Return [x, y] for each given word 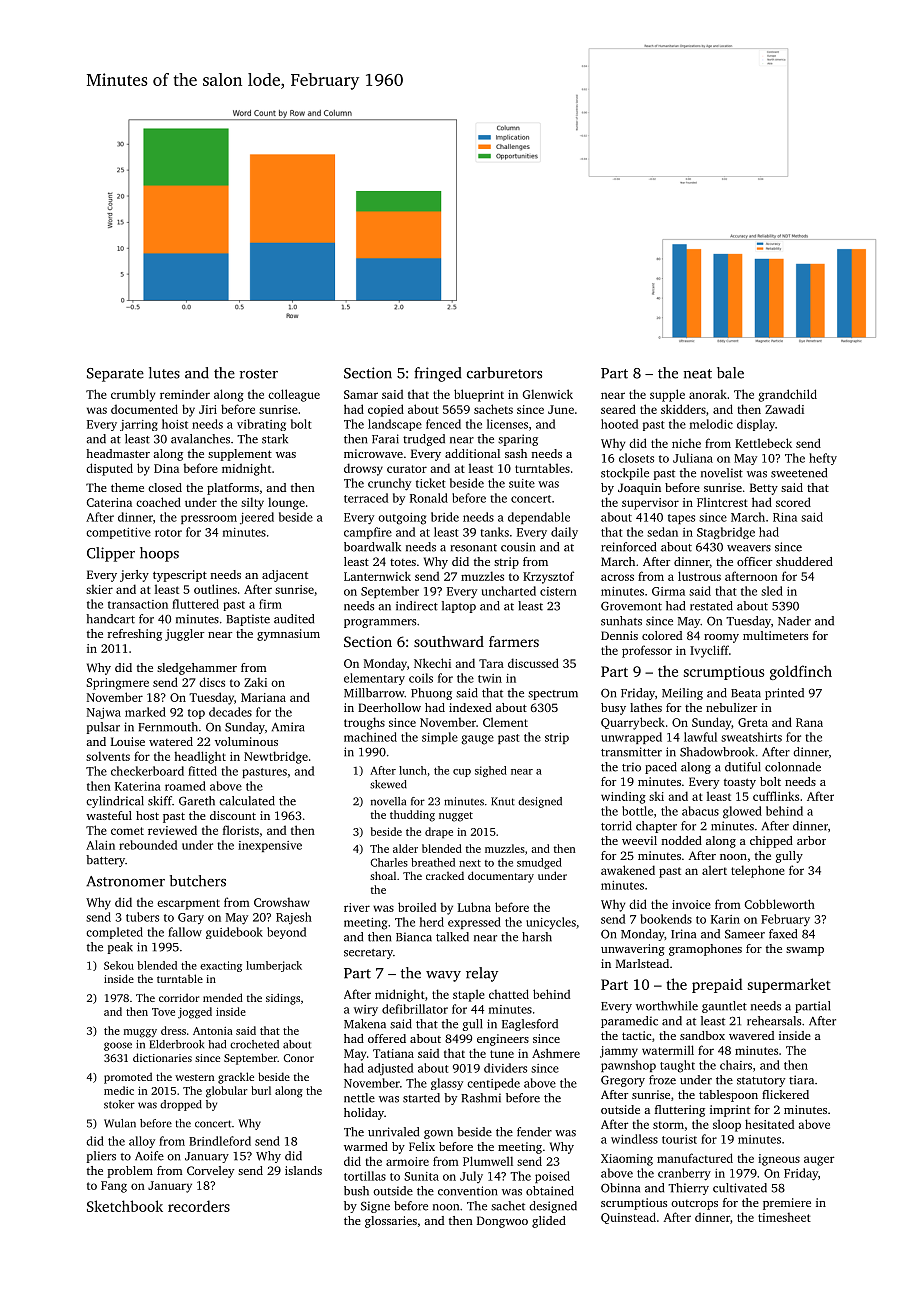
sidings [283, 999]
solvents [108, 756]
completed [114, 933]
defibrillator [415, 1009]
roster [259, 374]
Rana [809, 722]
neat [697, 374]
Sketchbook [125, 1206]
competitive [118, 533]
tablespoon [728, 1096]
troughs [364, 723]
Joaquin [639, 489]
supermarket [789, 985]
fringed [437, 374]
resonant [473, 548]
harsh [537, 937]
